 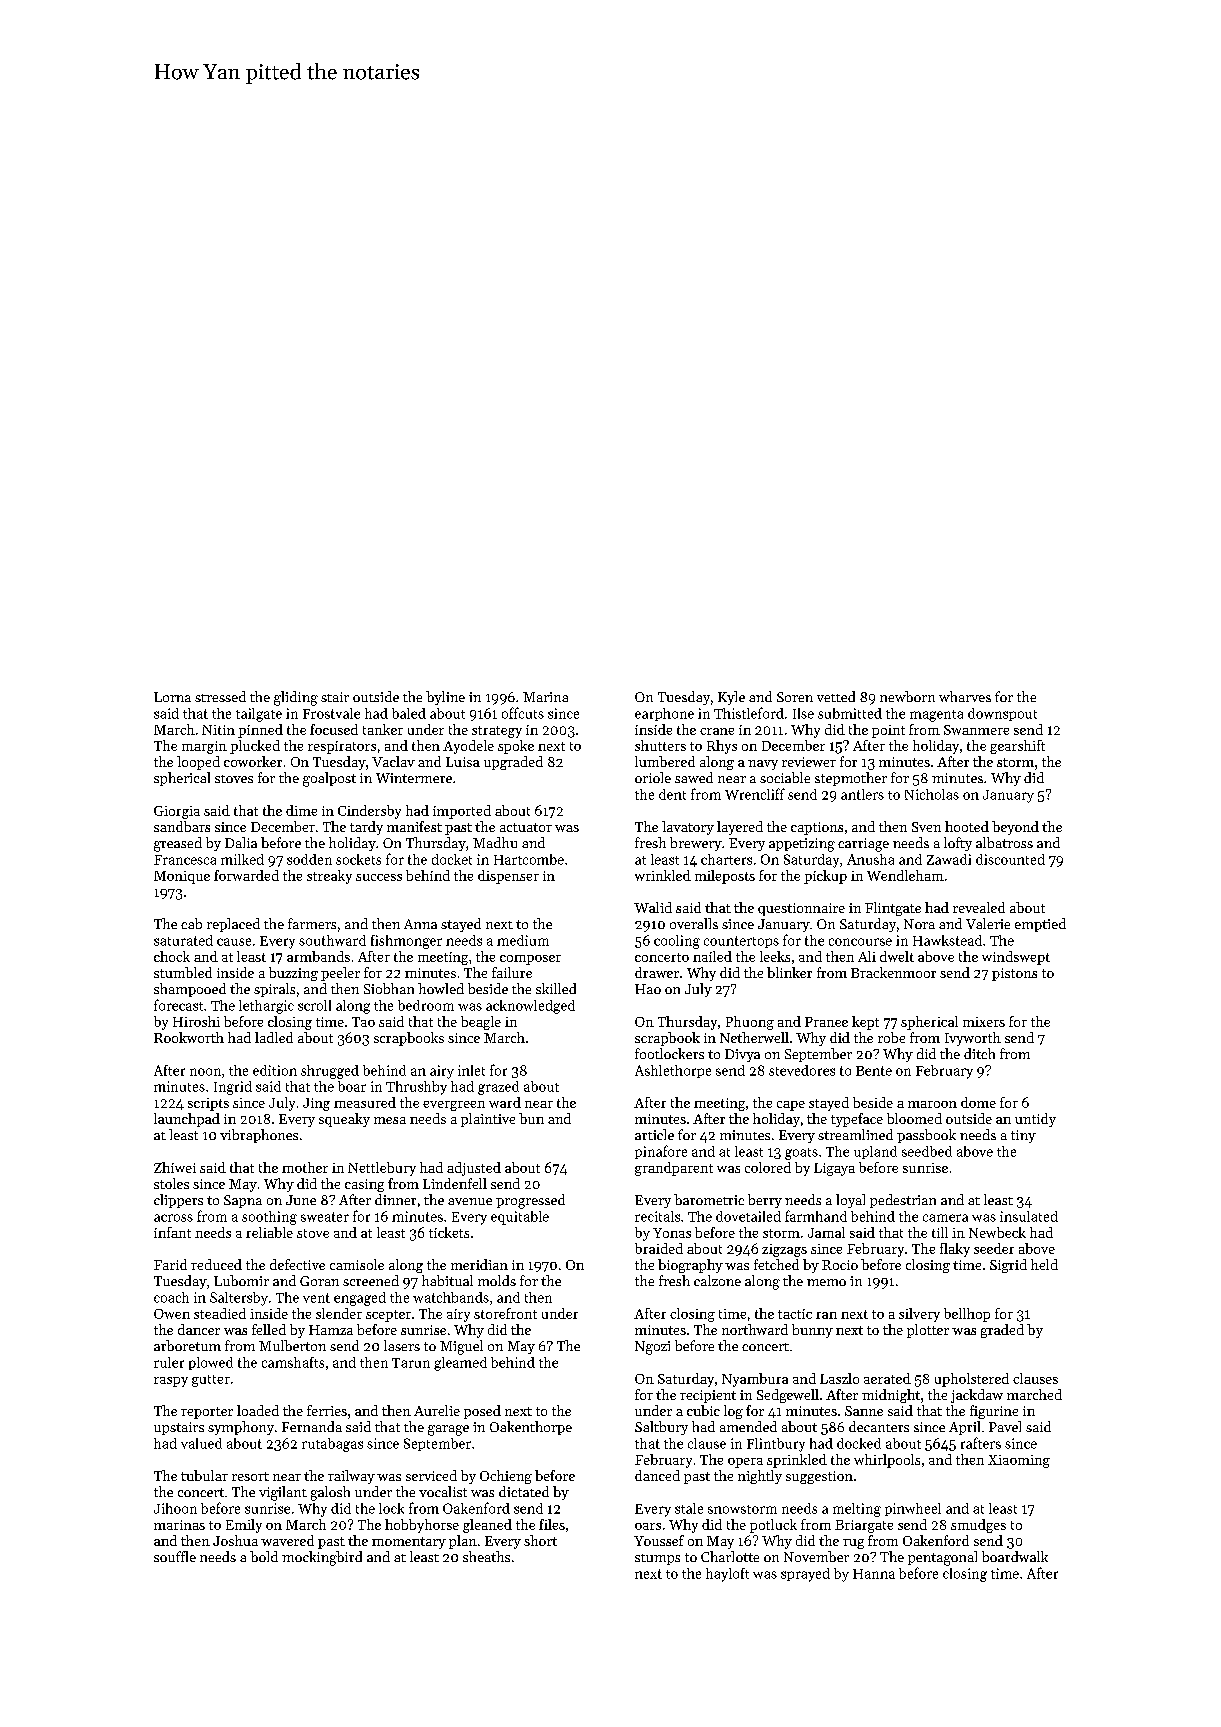 What do you see at coordinates (857, 1120) in the document?
I see `typeface` at bounding box center [857, 1120].
